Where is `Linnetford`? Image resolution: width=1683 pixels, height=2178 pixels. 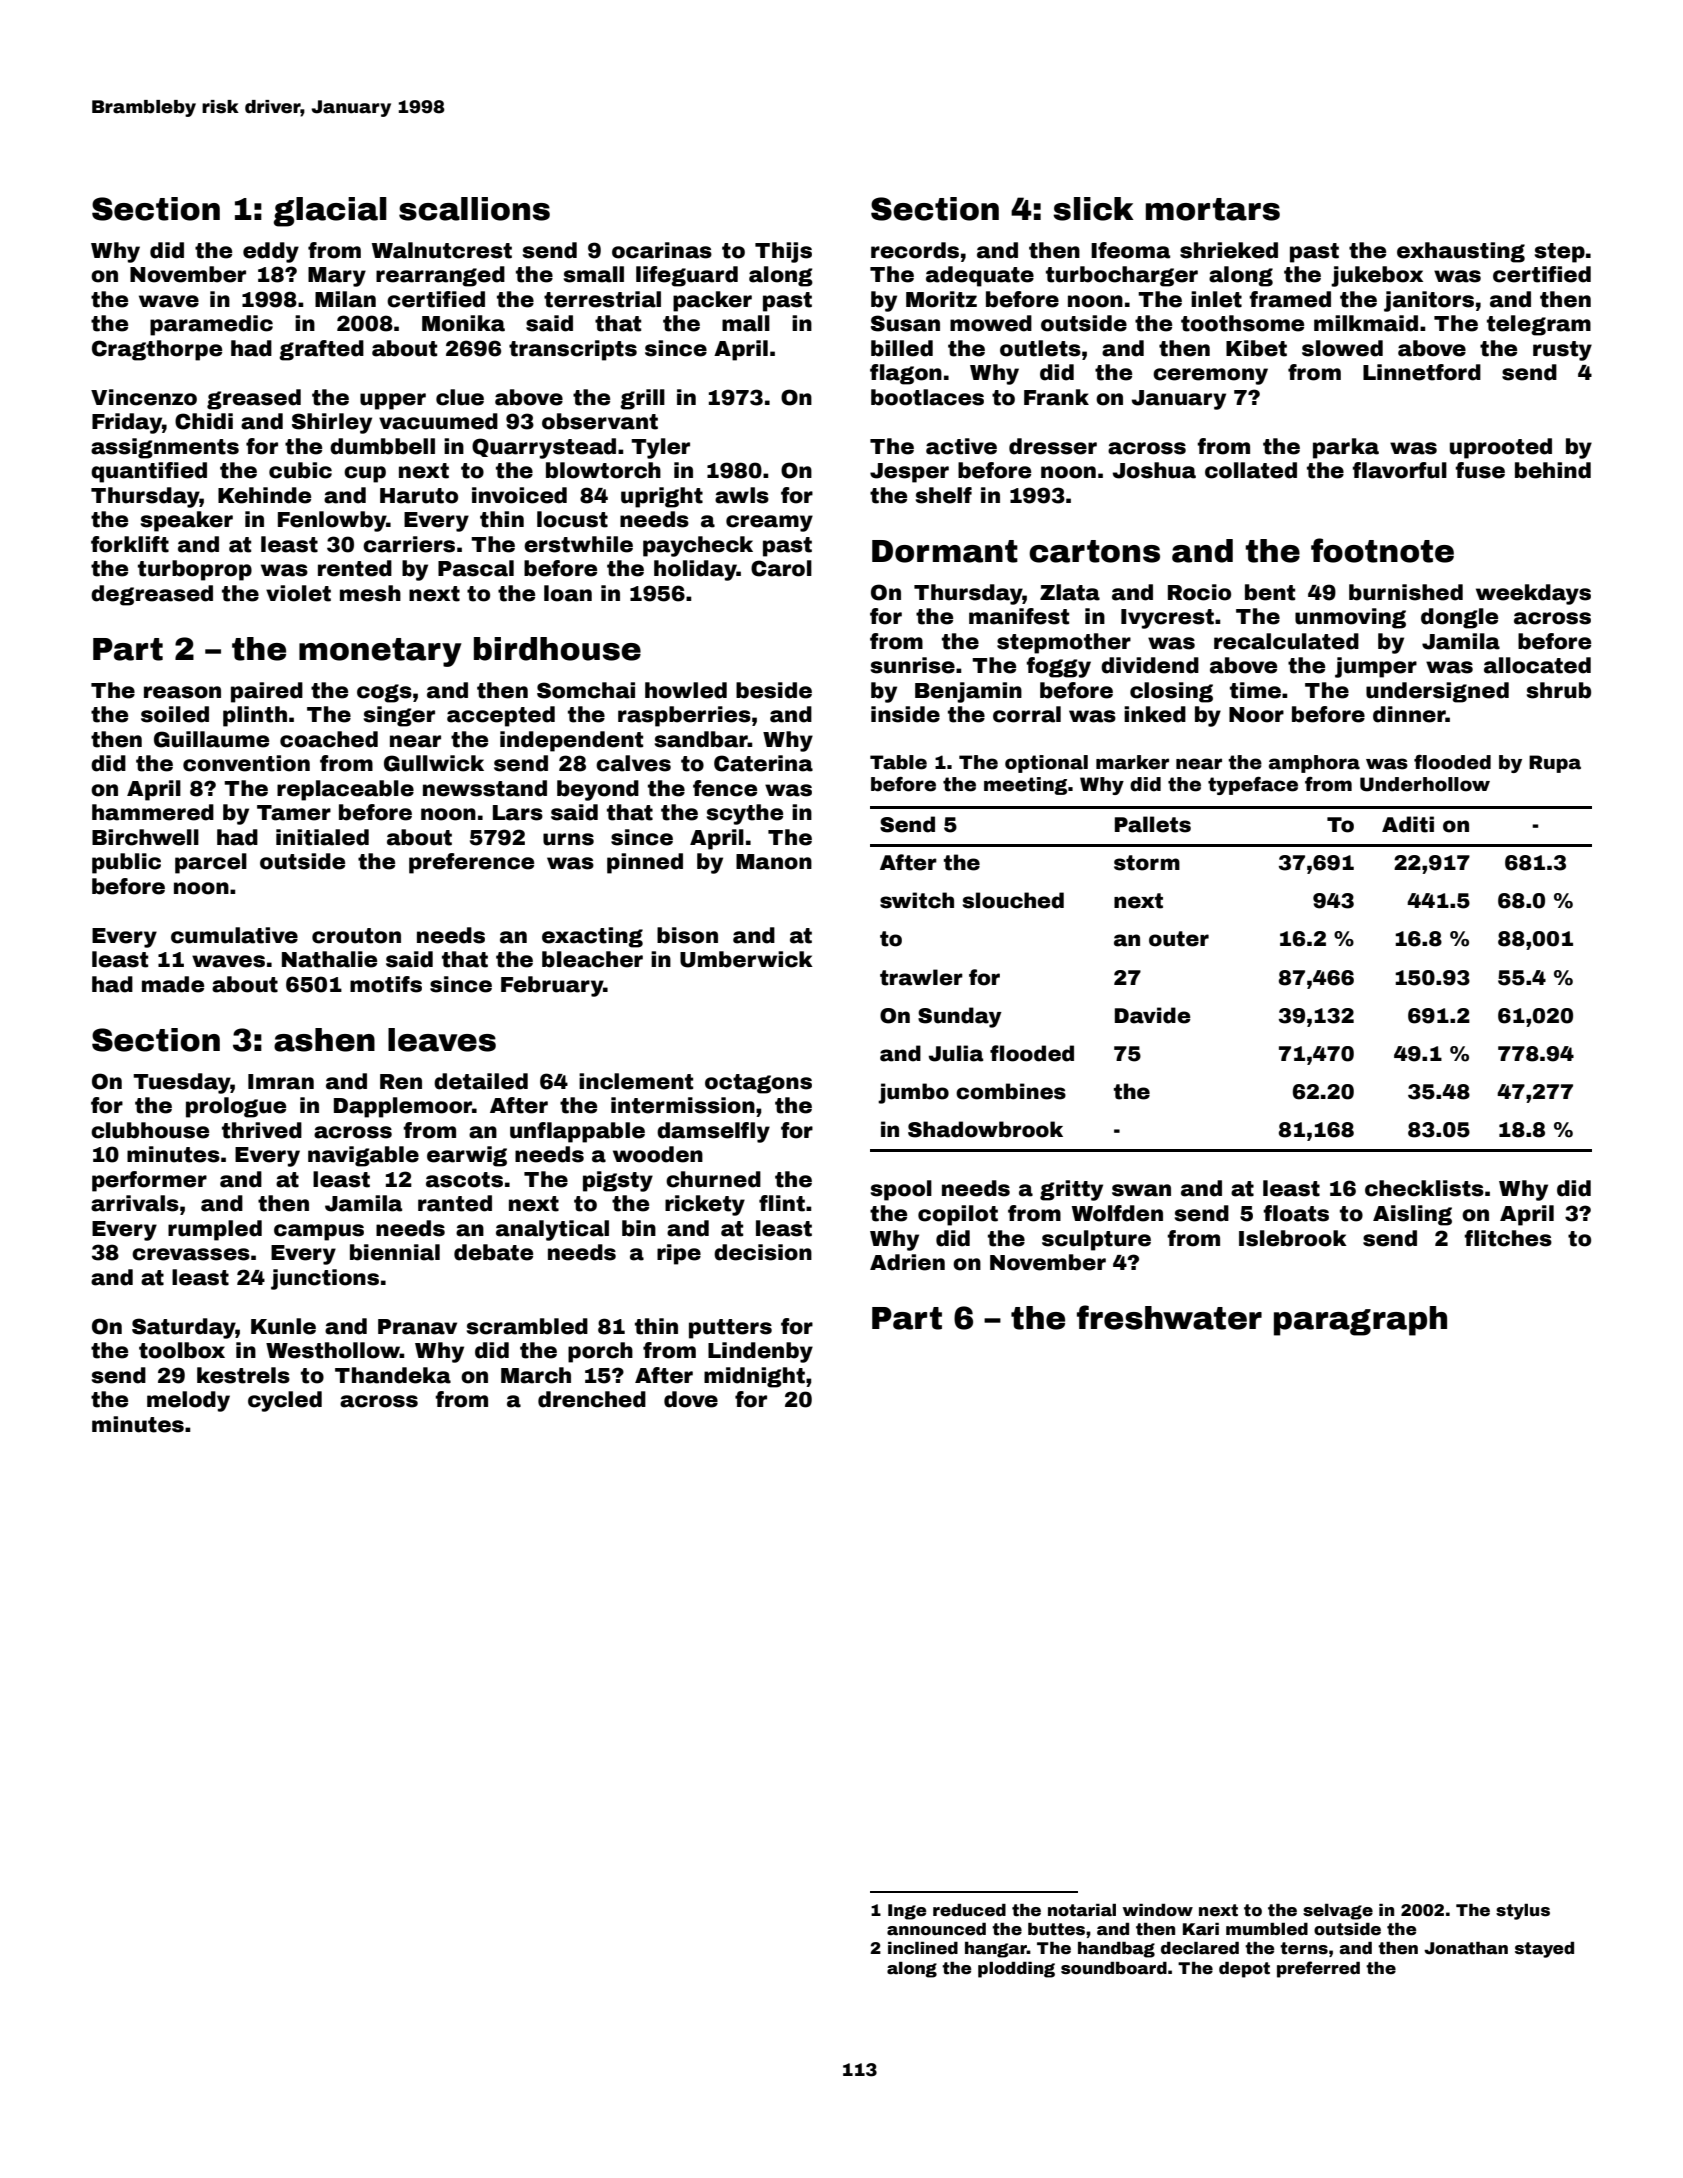 Linnetford is located at coordinates (1422, 372).
